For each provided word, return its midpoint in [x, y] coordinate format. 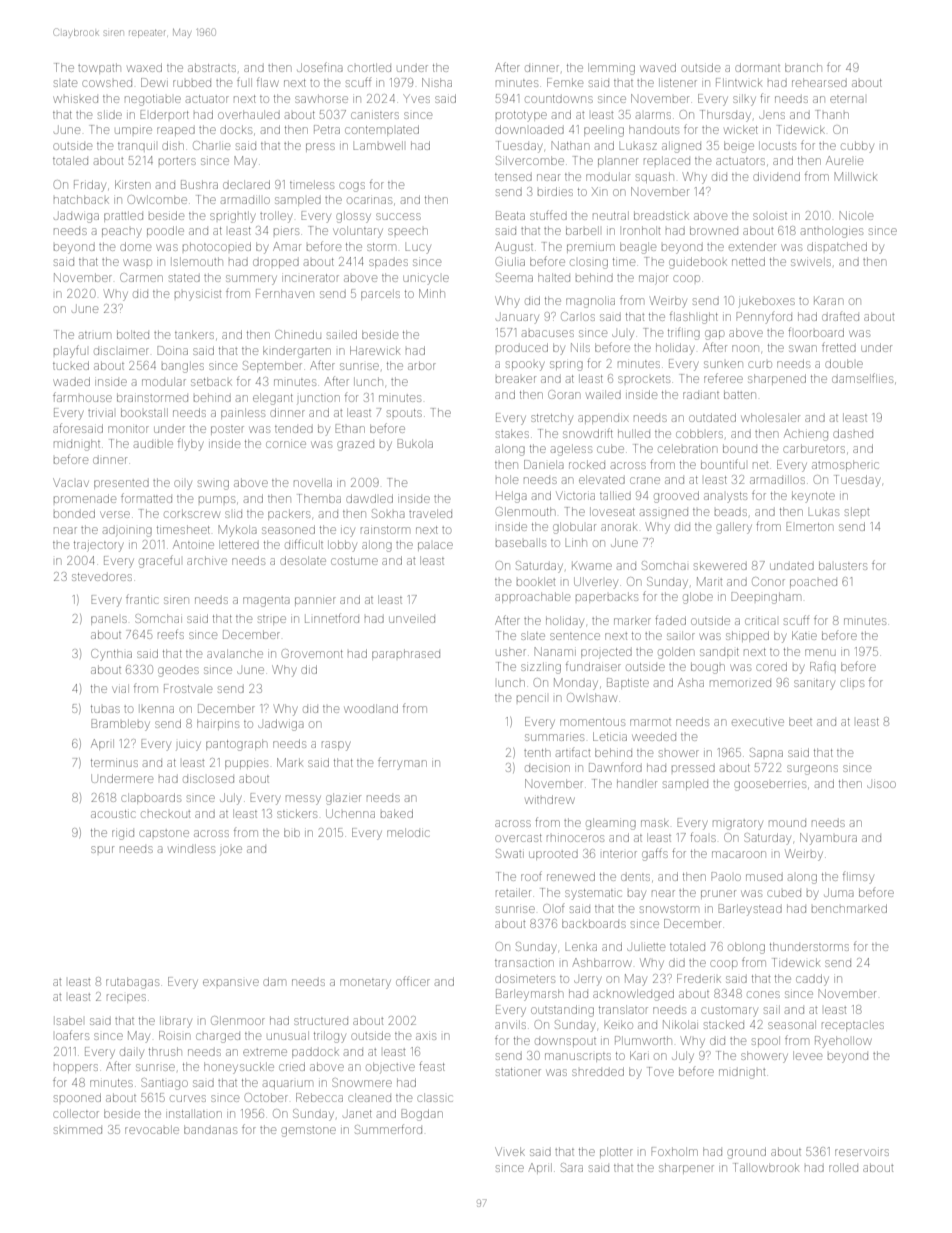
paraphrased [406, 654]
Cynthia [111, 655]
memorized [740, 683]
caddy [812, 980]
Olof [553, 908]
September [272, 366]
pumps [217, 499]
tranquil [136, 146]
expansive [231, 982]
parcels [380, 294]
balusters [843, 565]
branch [803, 67]
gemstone [308, 1132]
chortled [369, 67]
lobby [342, 546]
